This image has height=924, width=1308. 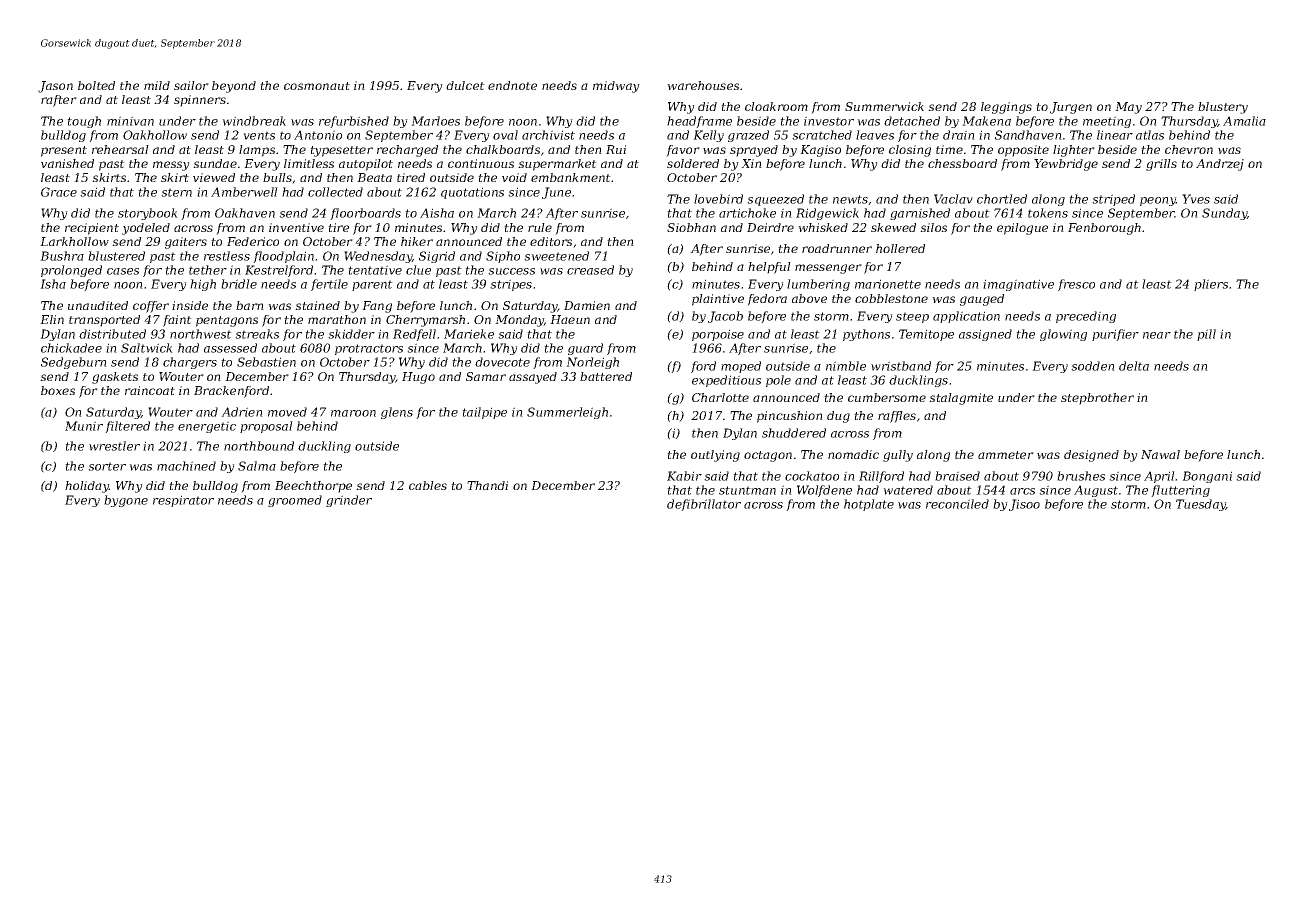 I want to click on Jason, so click(x=55, y=87).
